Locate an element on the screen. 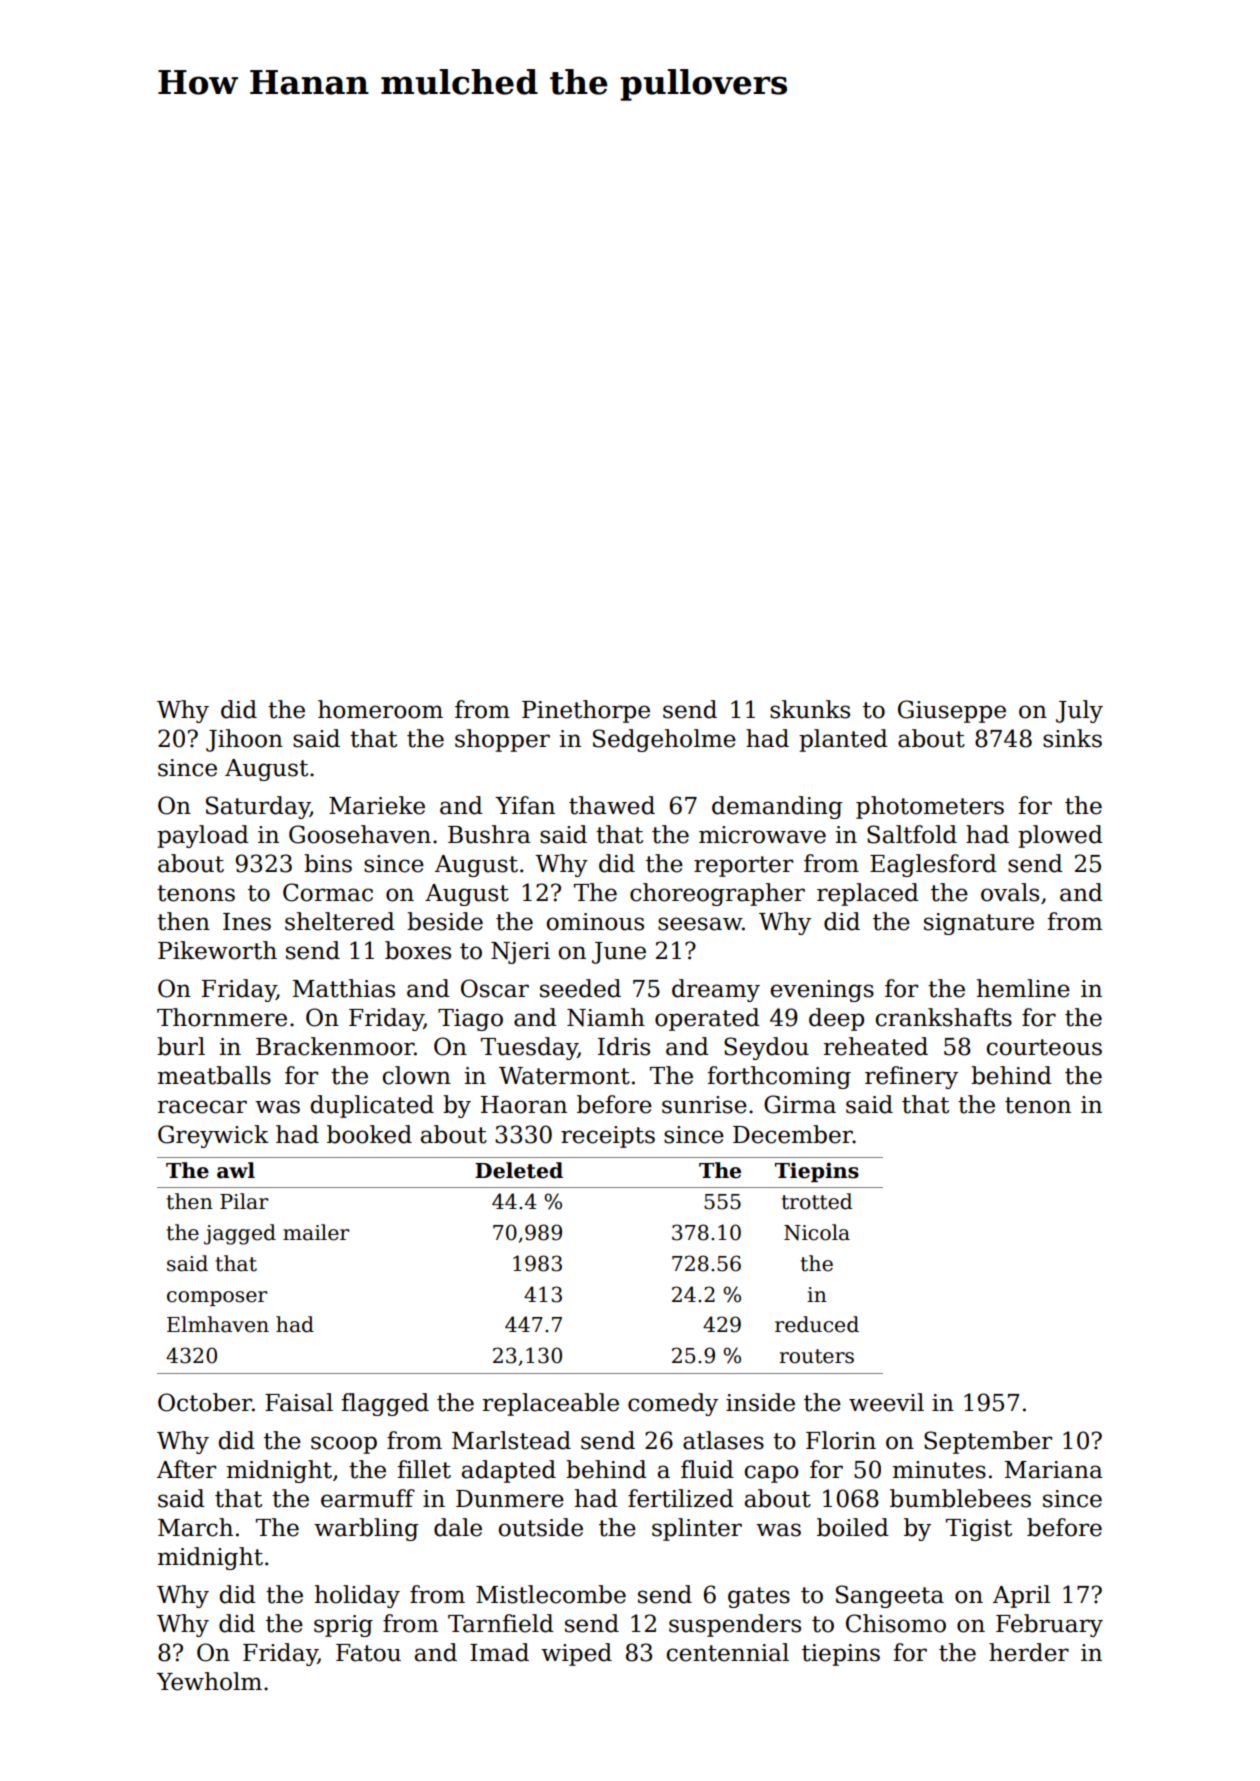 This screenshot has height=1781, width=1260. July is located at coordinates (1079, 711).
